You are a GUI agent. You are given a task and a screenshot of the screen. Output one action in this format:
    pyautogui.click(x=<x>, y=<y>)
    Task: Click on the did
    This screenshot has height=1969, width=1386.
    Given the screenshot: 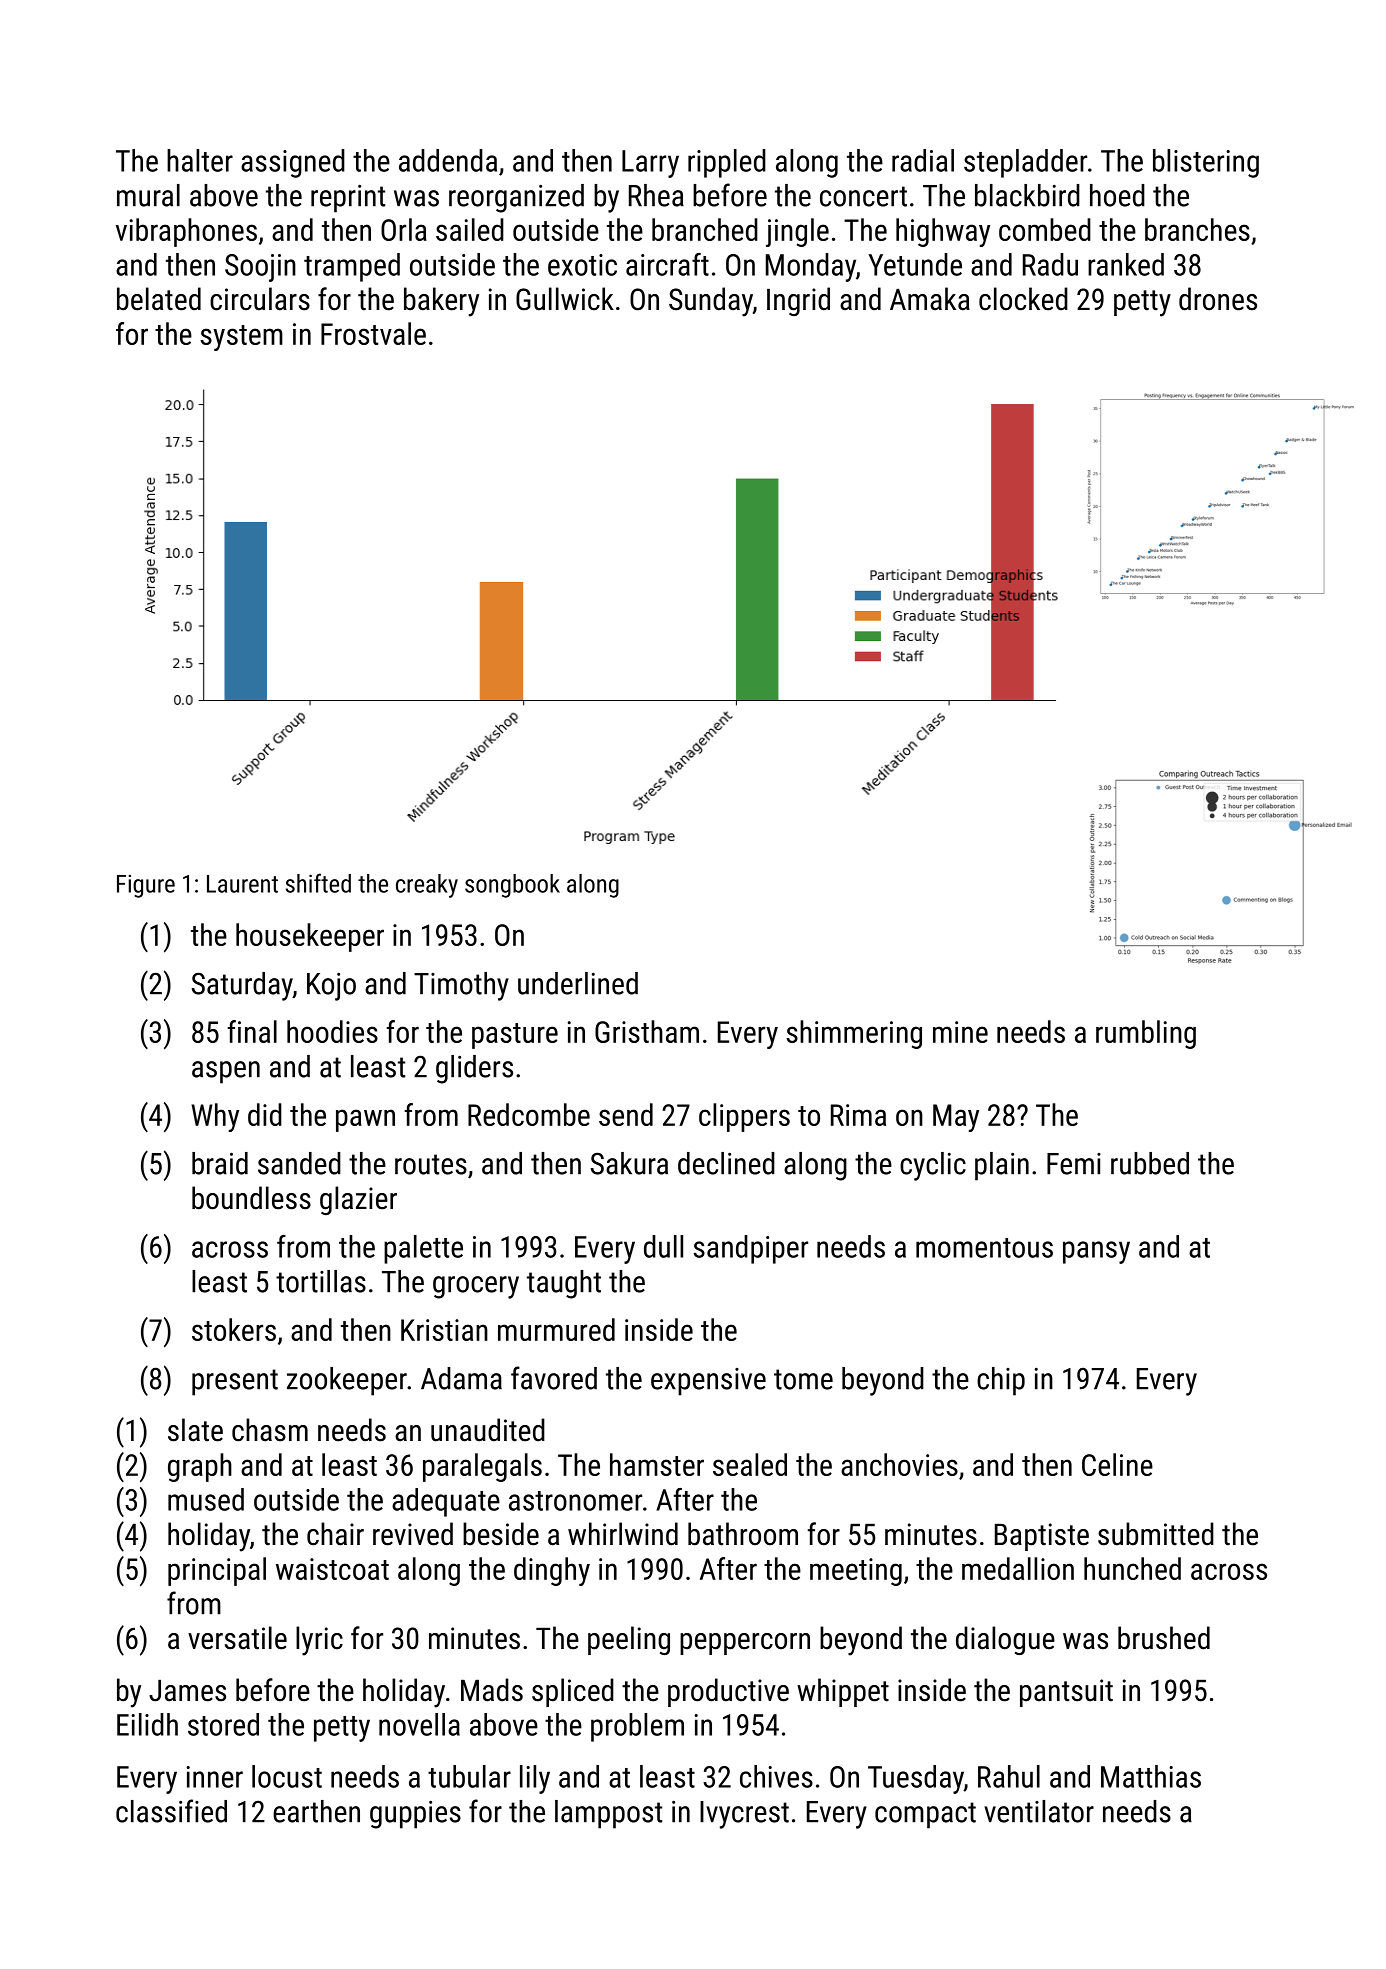 What is the action you would take?
    pyautogui.click(x=265, y=1114)
